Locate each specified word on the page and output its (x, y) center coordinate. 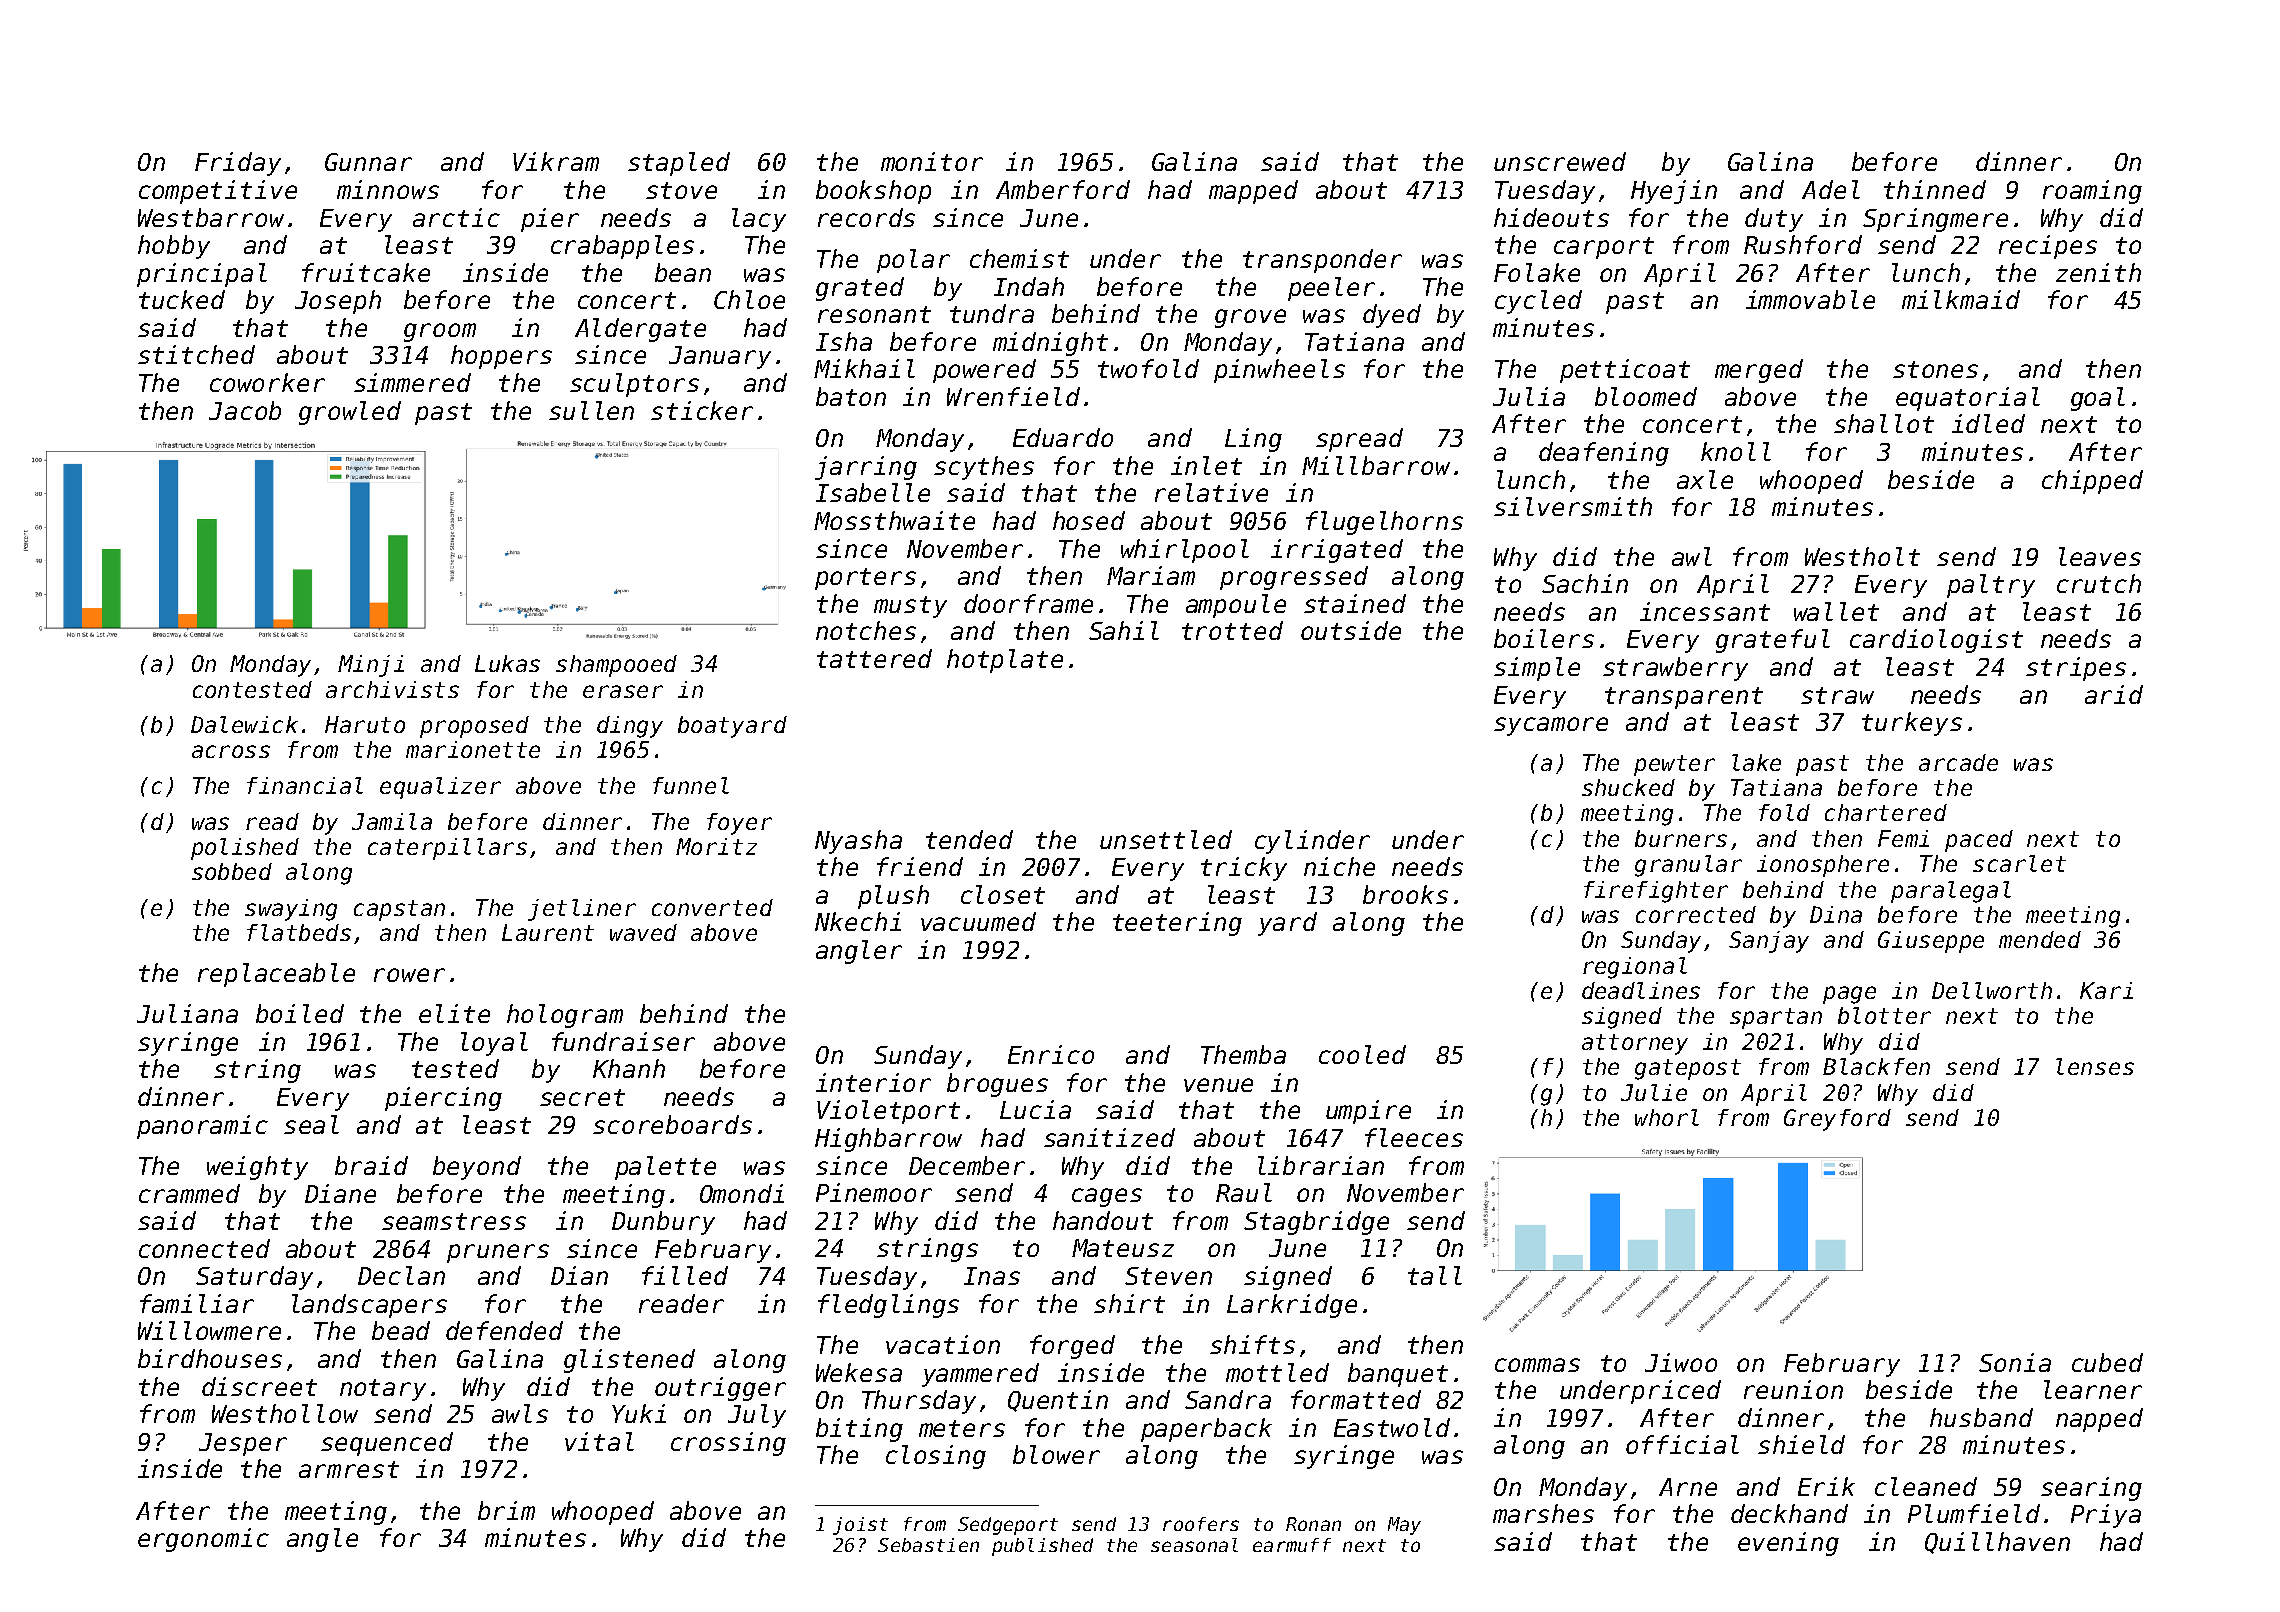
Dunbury (663, 1223)
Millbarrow (1376, 465)
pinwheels (1279, 371)
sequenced (387, 1444)
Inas (992, 1276)
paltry (1991, 586)
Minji (371, 666)
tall (1435, 1275)
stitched (196, 354)
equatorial (1968, 399)
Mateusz (1123, 1248)
